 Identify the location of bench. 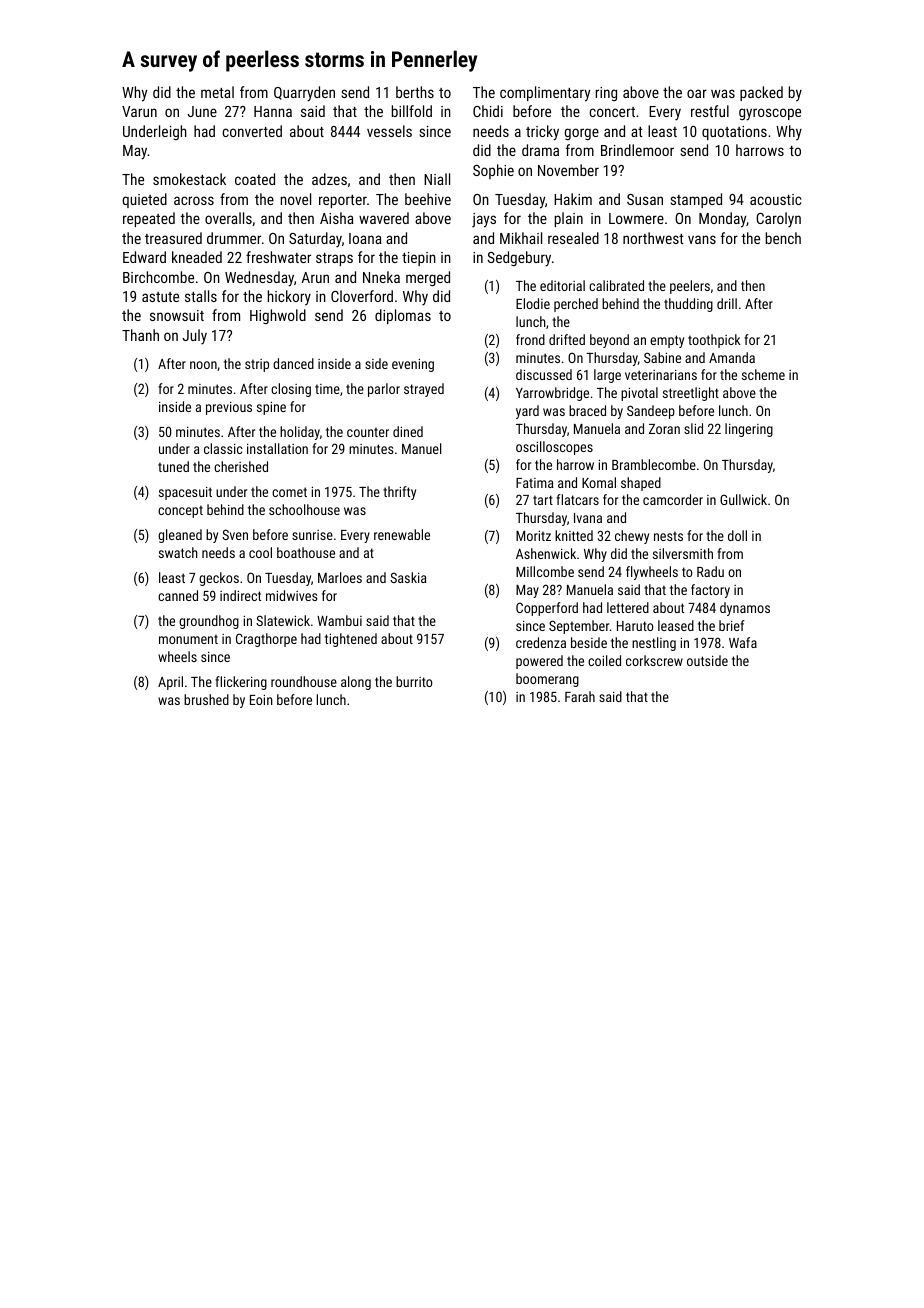
(783, 238).
